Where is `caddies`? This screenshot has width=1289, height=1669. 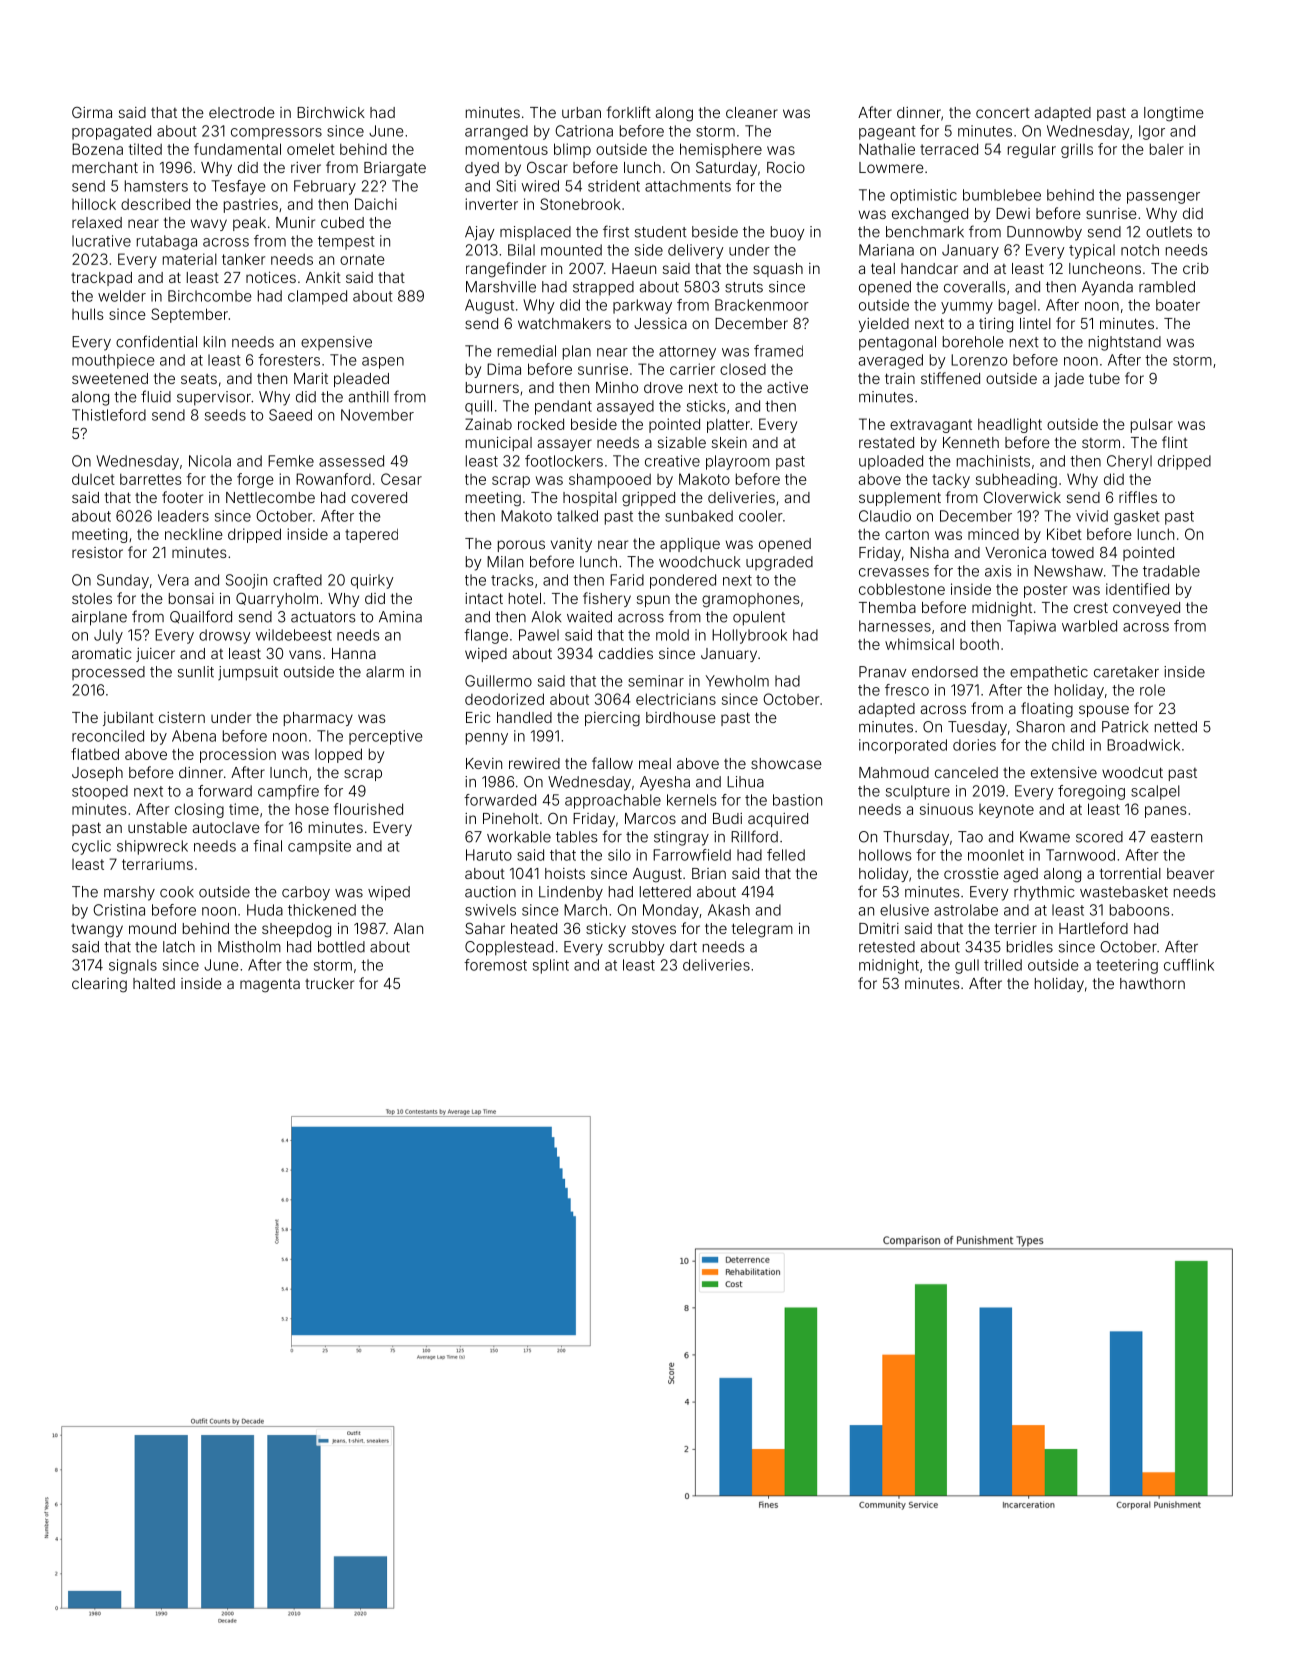 caddies is located at coordinates (626, 653).
